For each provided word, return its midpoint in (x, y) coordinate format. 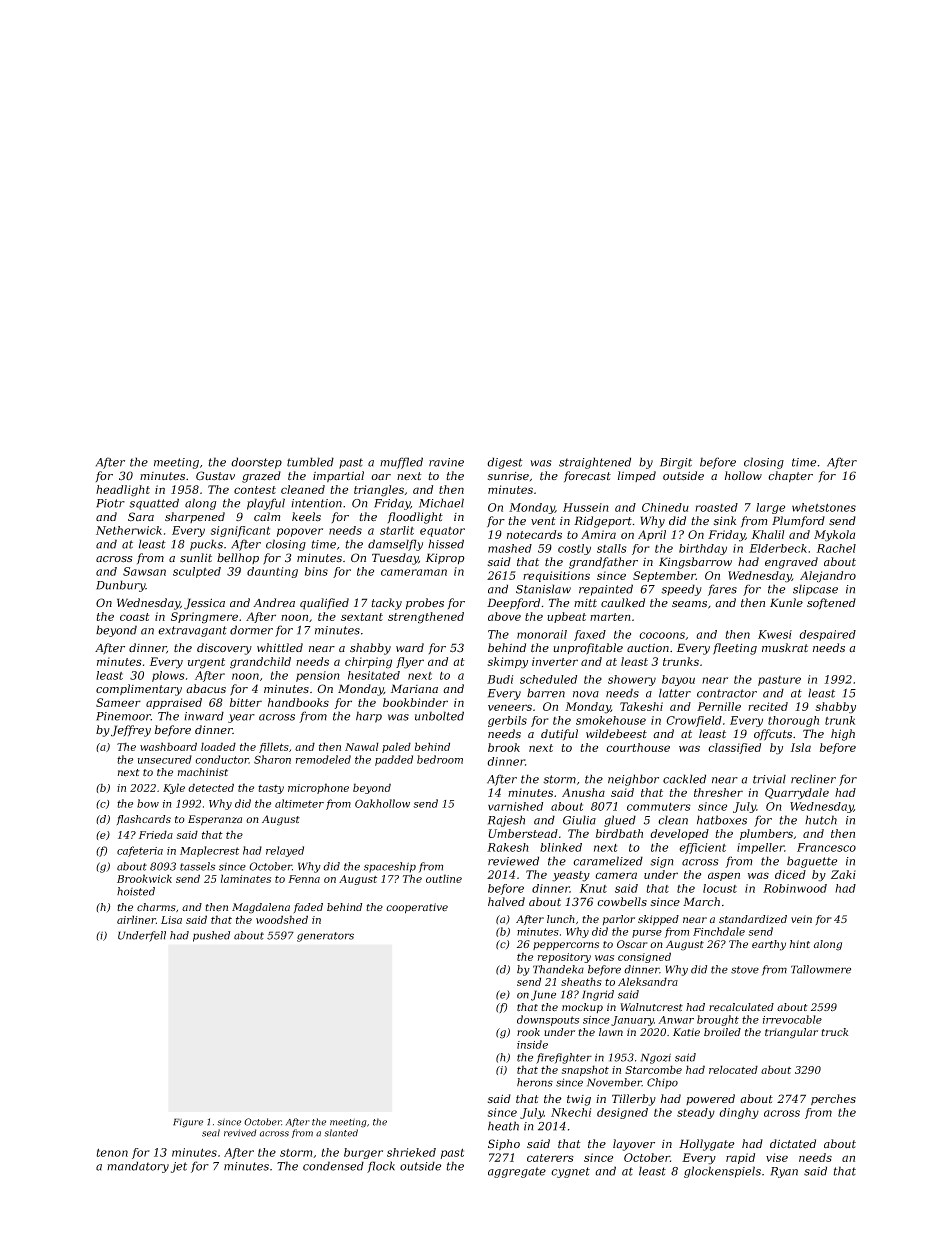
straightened (595, 463)
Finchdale (719, 931)
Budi (500, 679)
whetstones (824, 507)
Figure (188, 1123)
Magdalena (261, 908)
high (843, 735)
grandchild (260, 663)
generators (325, 937)
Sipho (504, 1144)
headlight (123, 491)
